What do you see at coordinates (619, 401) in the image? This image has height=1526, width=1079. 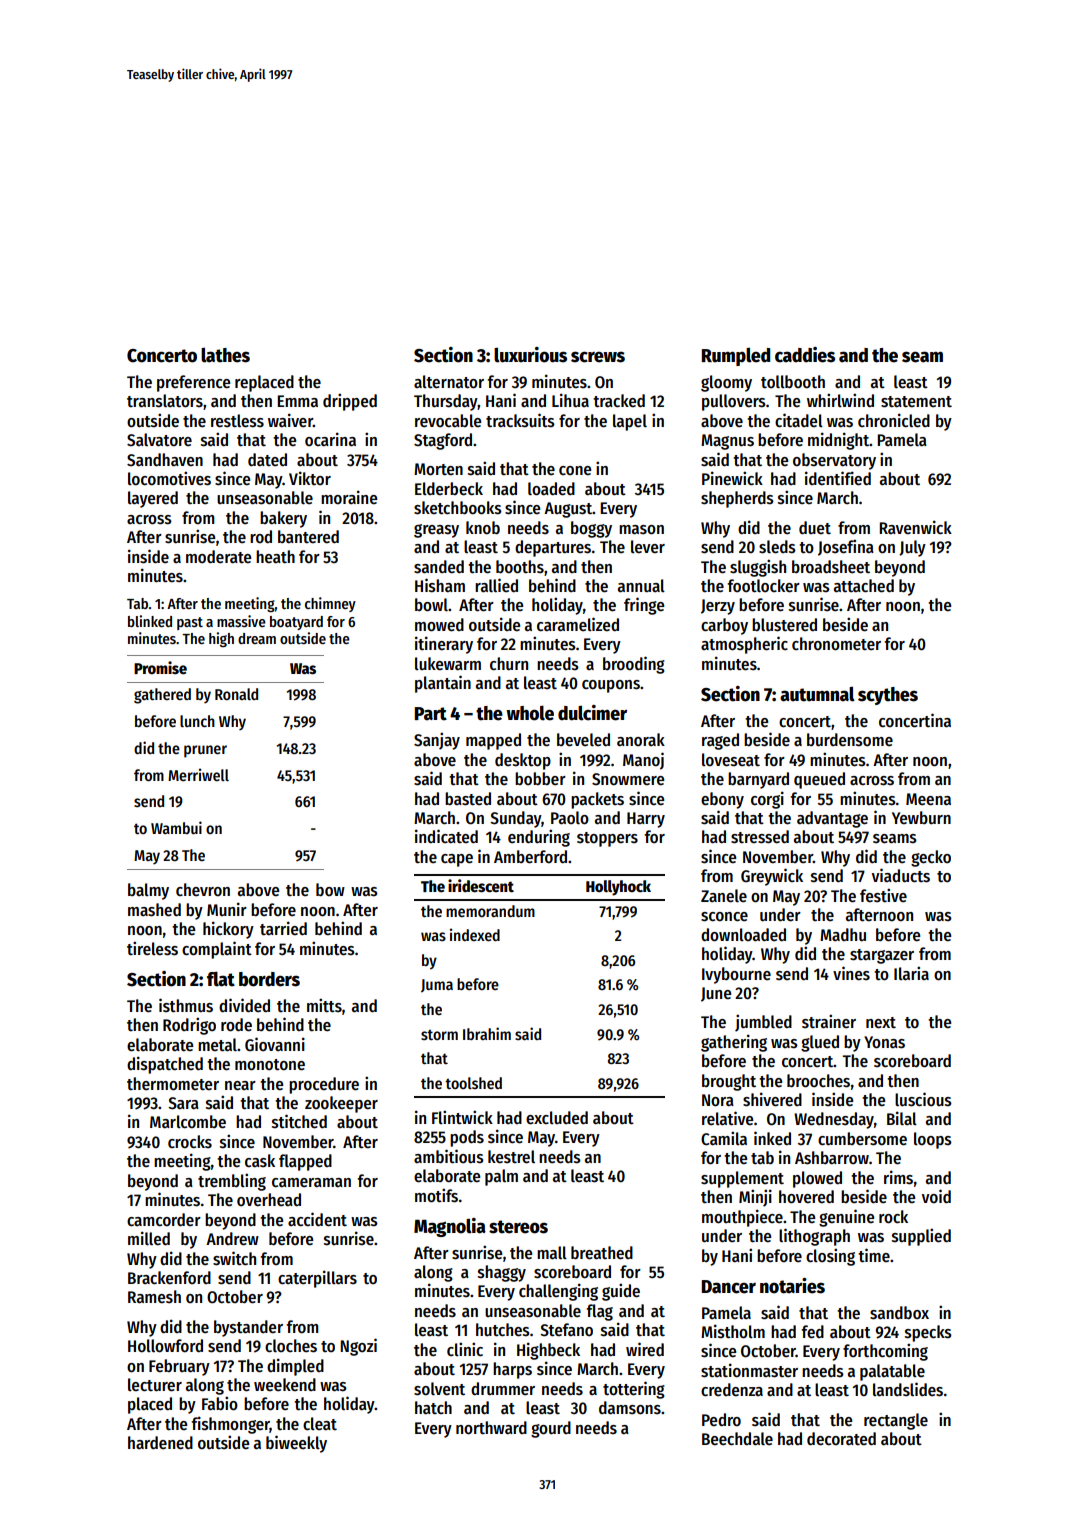 I see `tracked` at bounding box center [619, 401].
